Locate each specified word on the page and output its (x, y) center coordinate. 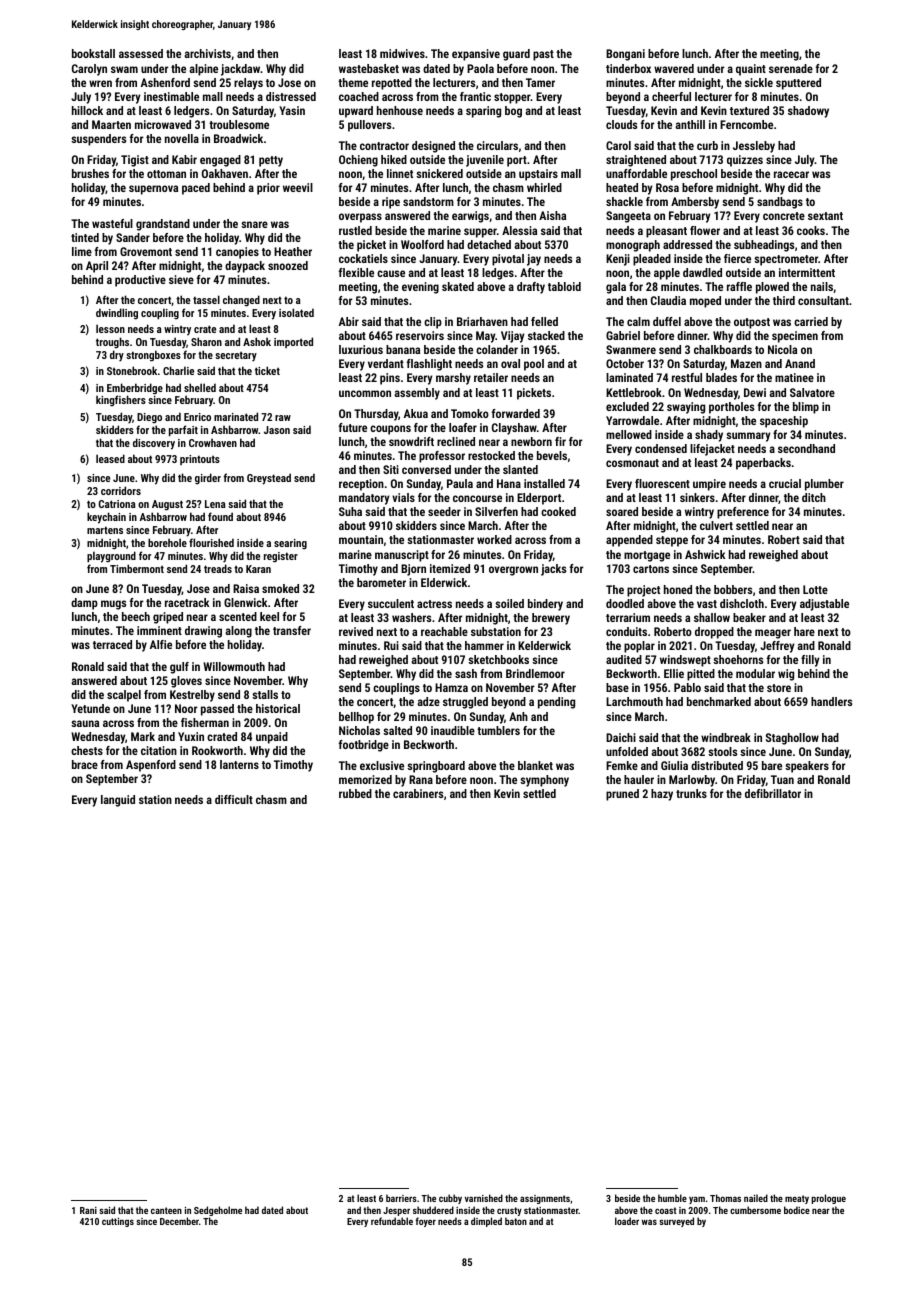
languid (118, 801)
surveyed (676, 1222)
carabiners (418, 793)
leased (110, 458)
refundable (392, 1221)
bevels (552, 455)
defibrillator (773, 793)
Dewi (755, 392)
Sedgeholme (218, 1211)
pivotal (508, 260)
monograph (633, 246)
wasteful (112, 223)
